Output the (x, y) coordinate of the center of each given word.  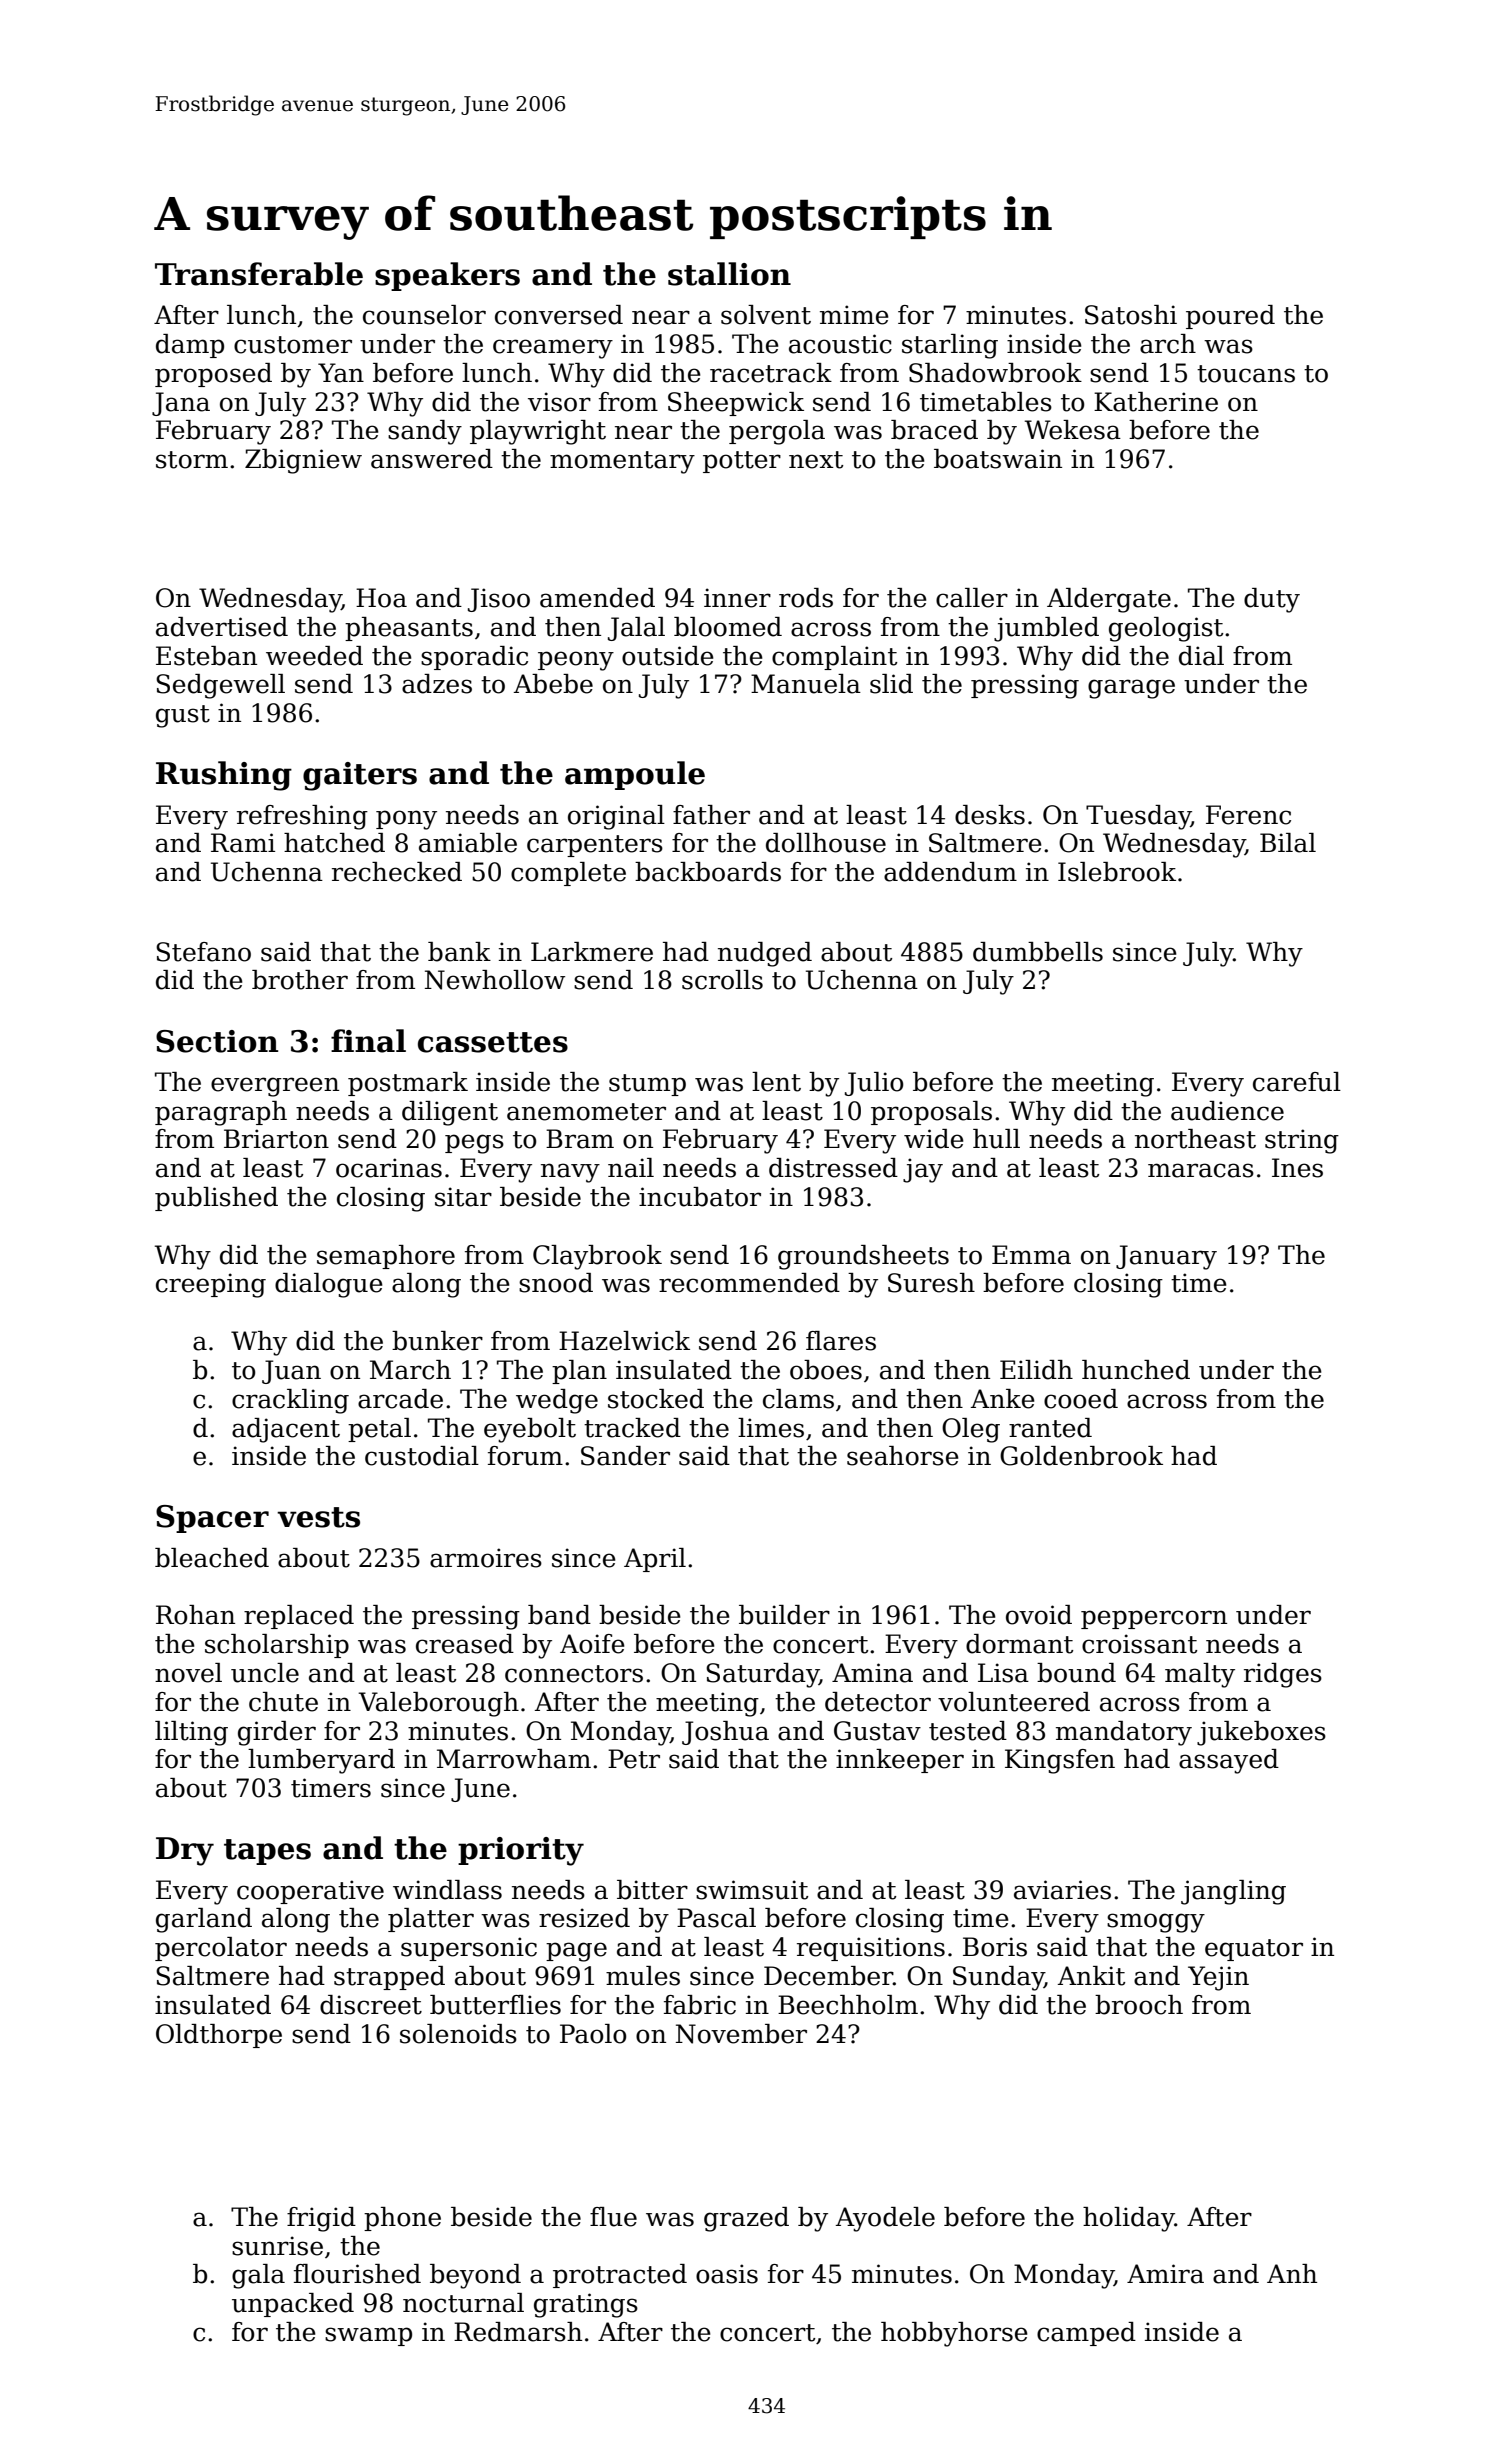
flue (613, 2217)
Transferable (259, 274)
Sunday (998, 1978)
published (216, 1199)
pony (406, 820)
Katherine (1156, 402)
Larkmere (592, 952)
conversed (559, 315)
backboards (708, 872)
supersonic (469, 1949)
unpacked (293, 2305)
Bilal (1288, 843)
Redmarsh (518, 2332)
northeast (1195, 1139)
